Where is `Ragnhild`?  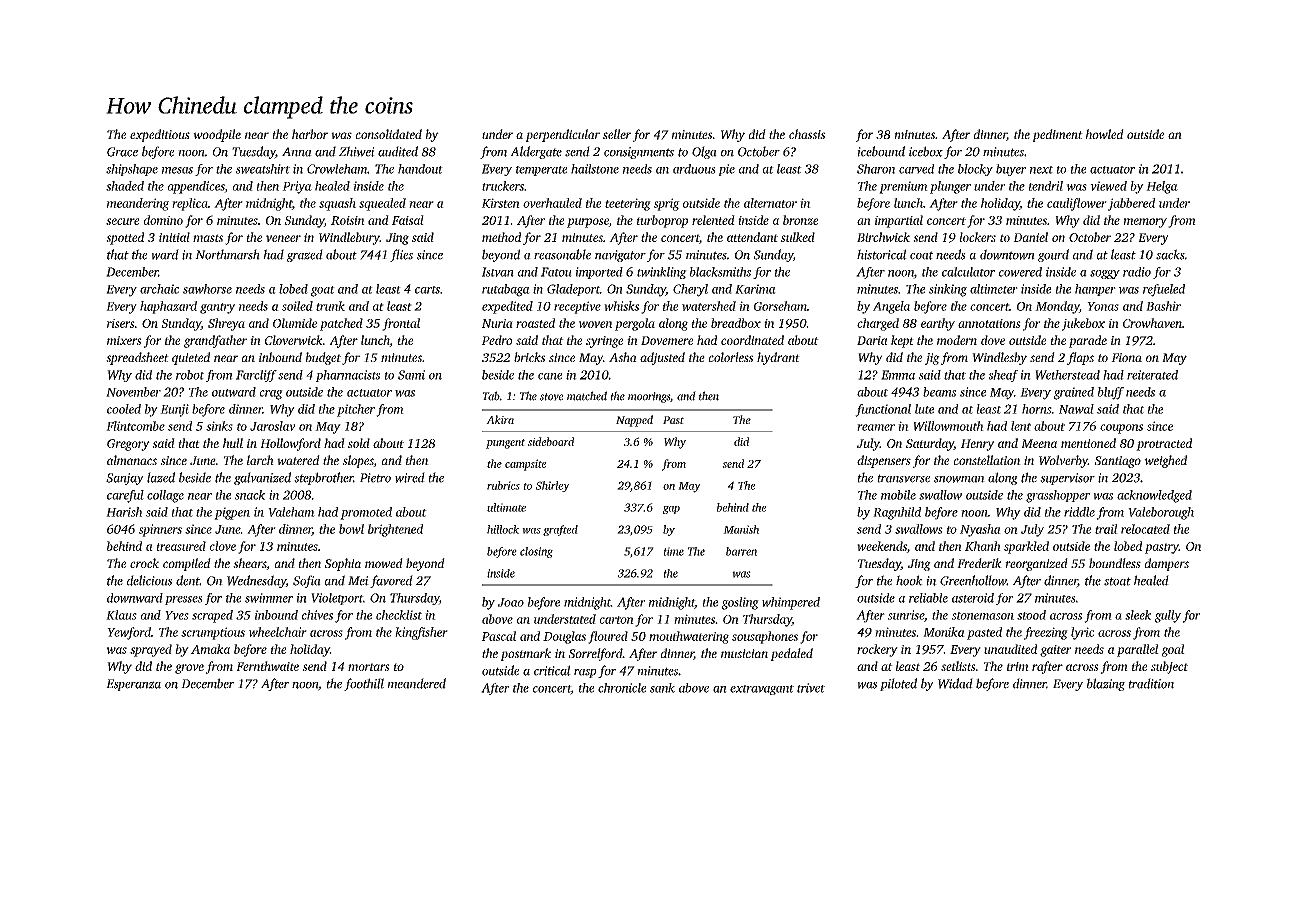 Ragnhild is located at coordinates (897, 513).
